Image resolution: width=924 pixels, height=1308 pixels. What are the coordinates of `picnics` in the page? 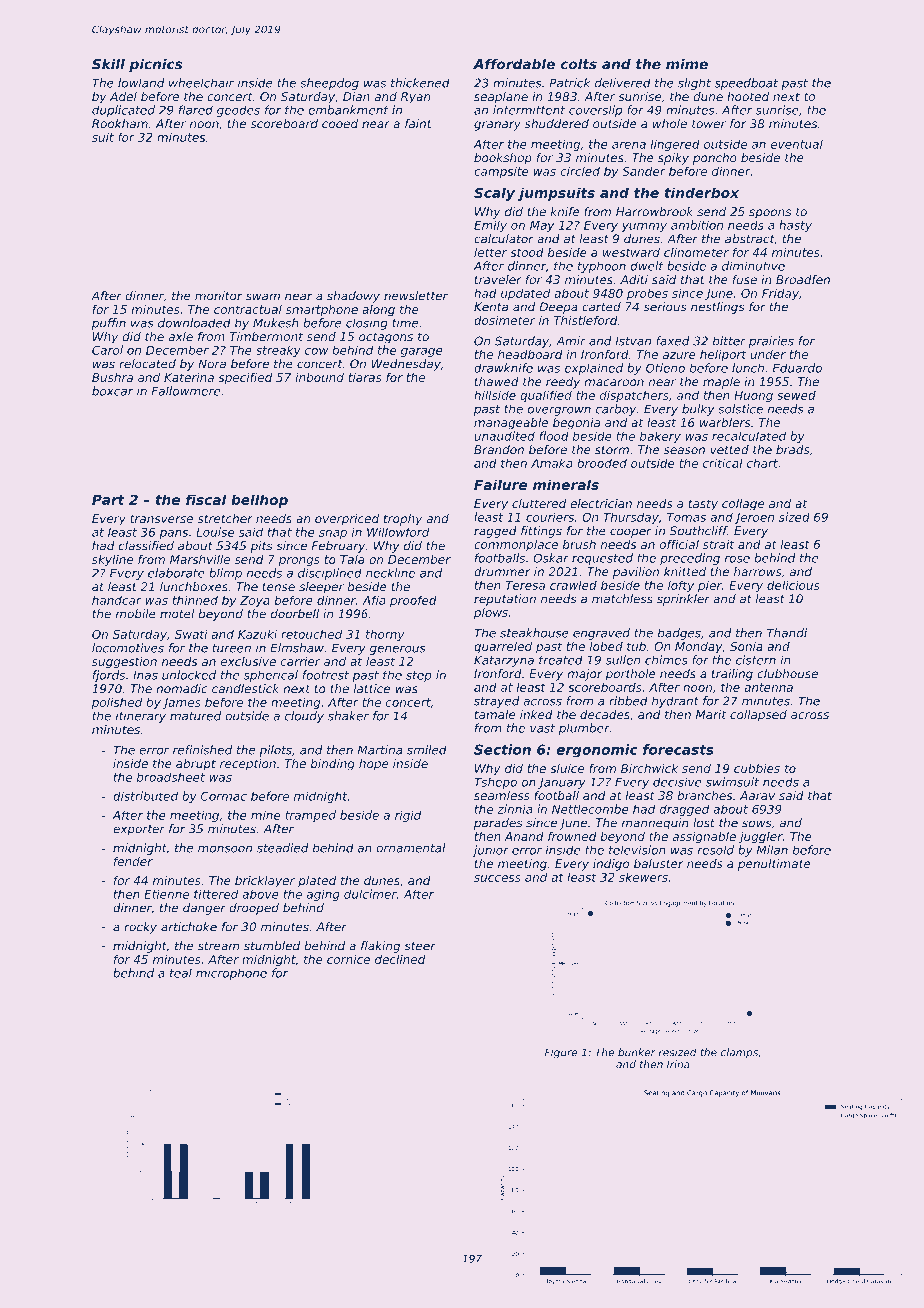 It's located at (155, 65).
